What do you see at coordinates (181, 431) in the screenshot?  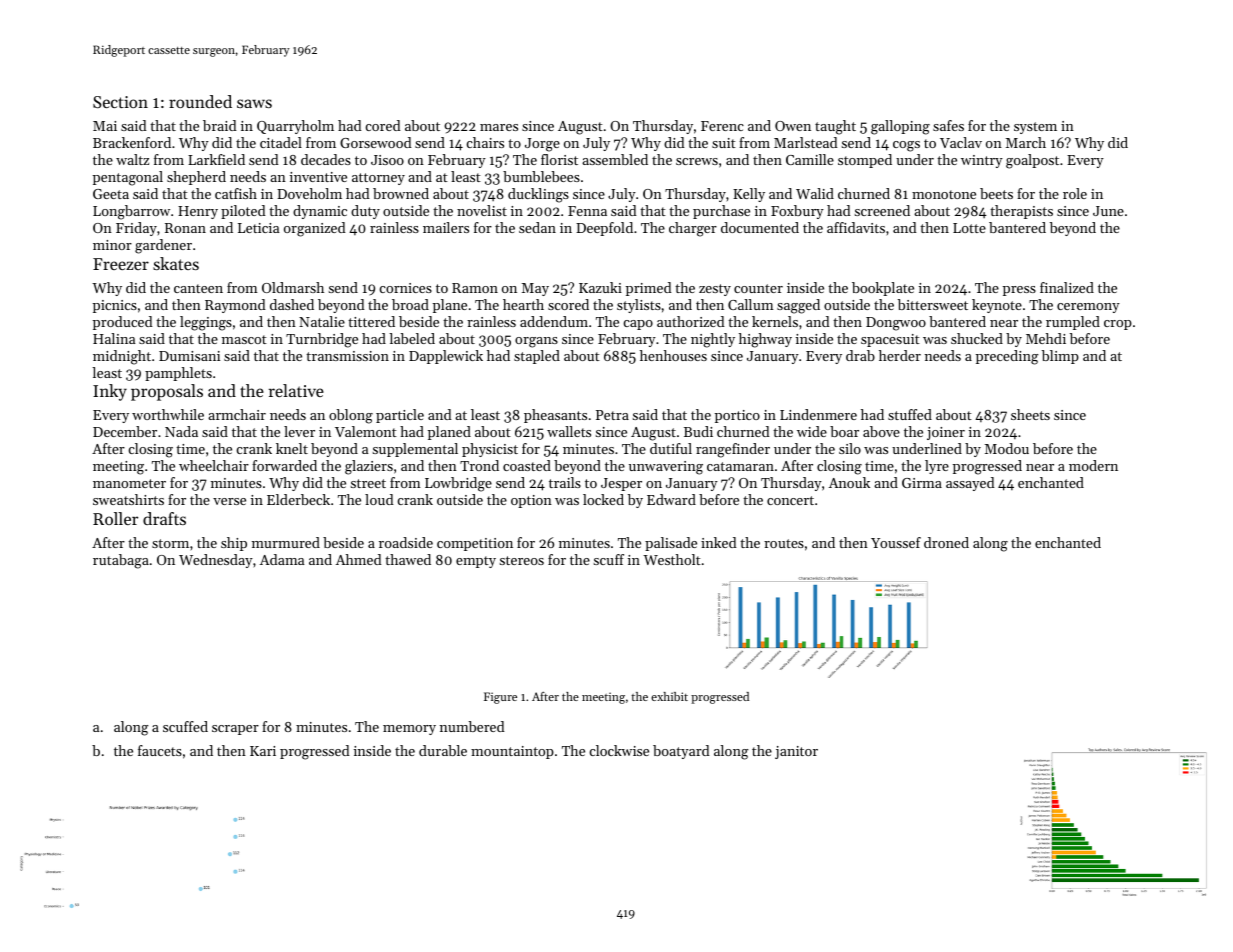 I see `Nada` at bounding box center [181, 431].
